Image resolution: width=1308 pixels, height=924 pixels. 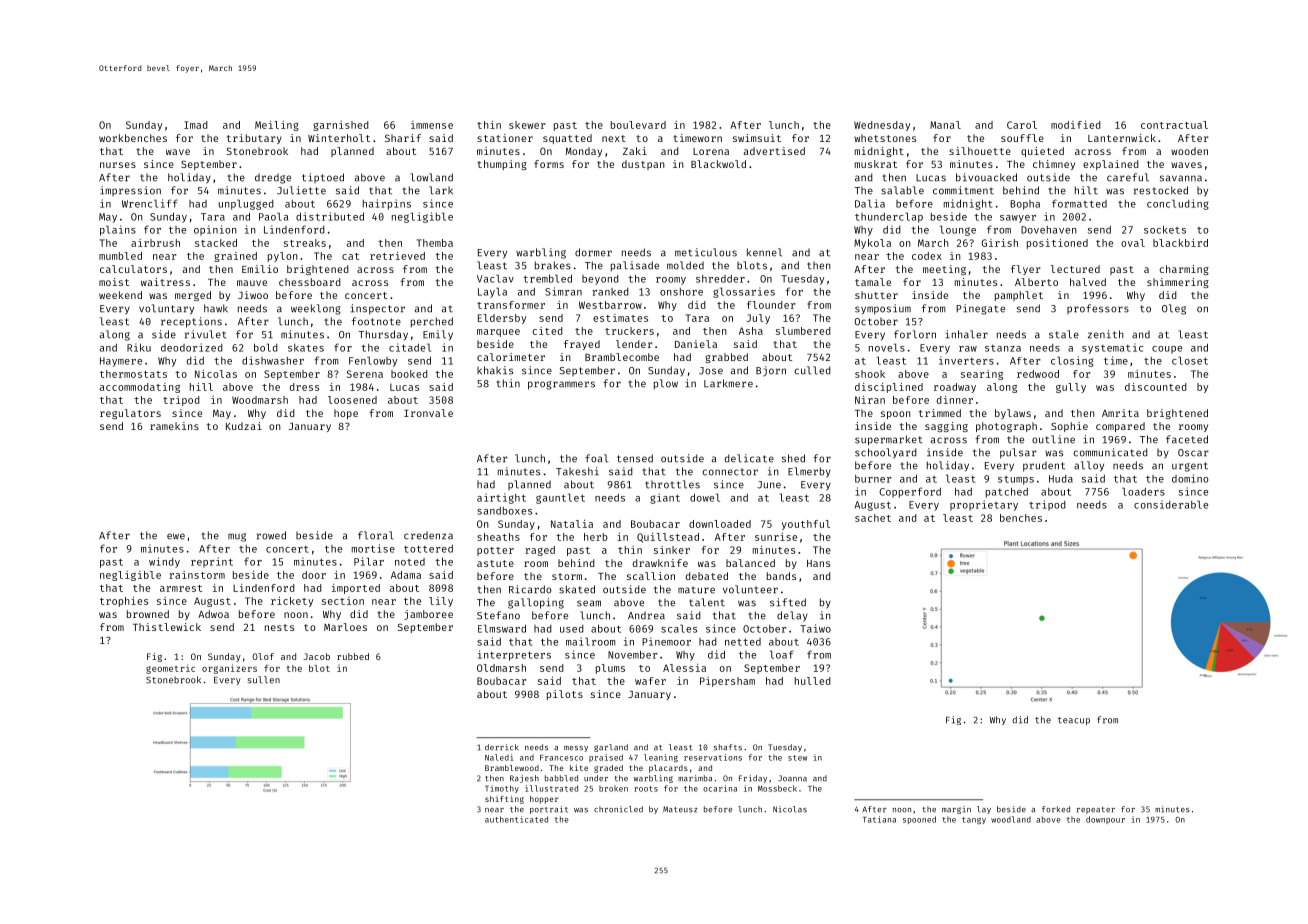 I want to click on downloaded, so click(x=720, y=524).
